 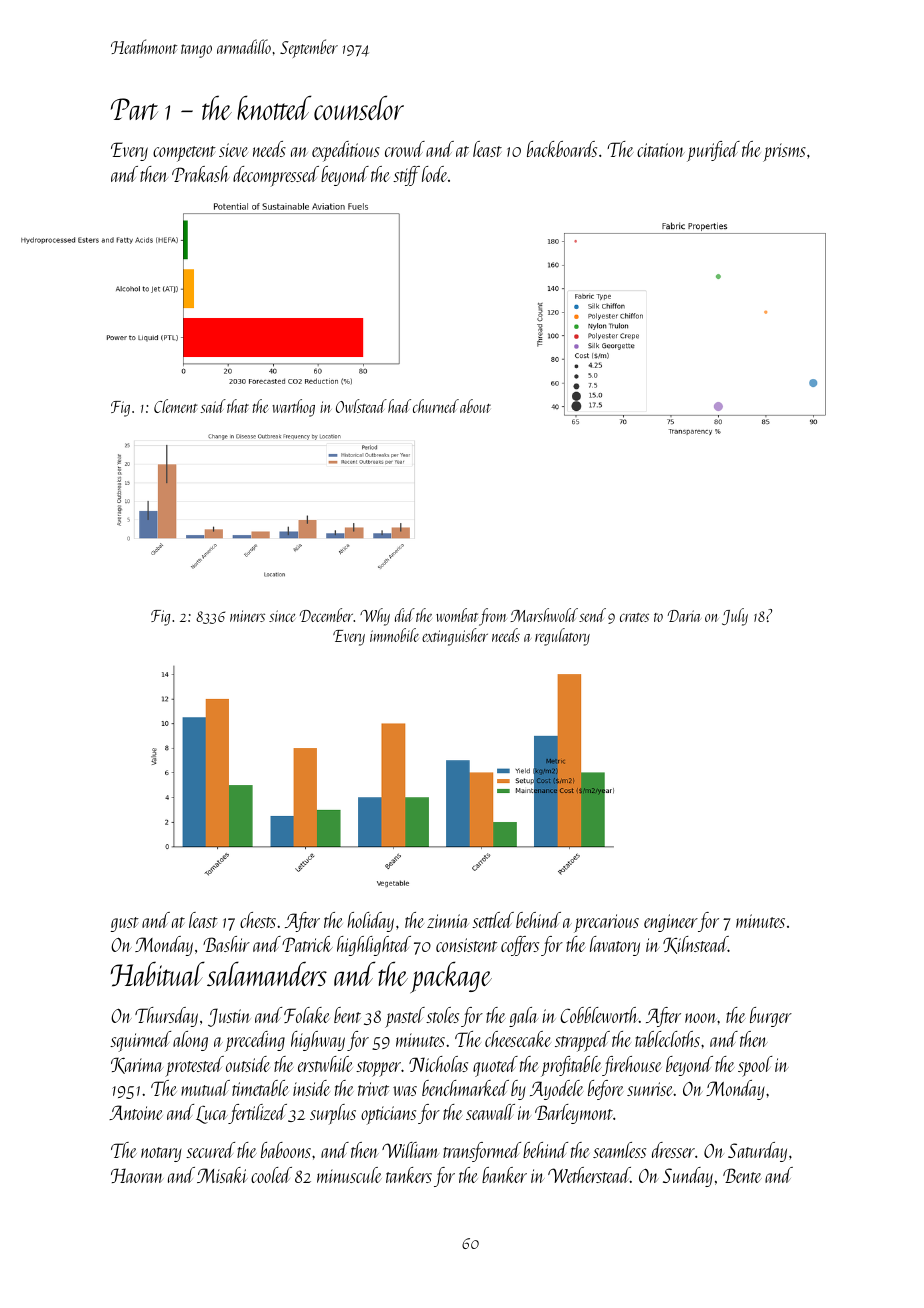 I want to click on Daria, so click(x=684, y=616).
